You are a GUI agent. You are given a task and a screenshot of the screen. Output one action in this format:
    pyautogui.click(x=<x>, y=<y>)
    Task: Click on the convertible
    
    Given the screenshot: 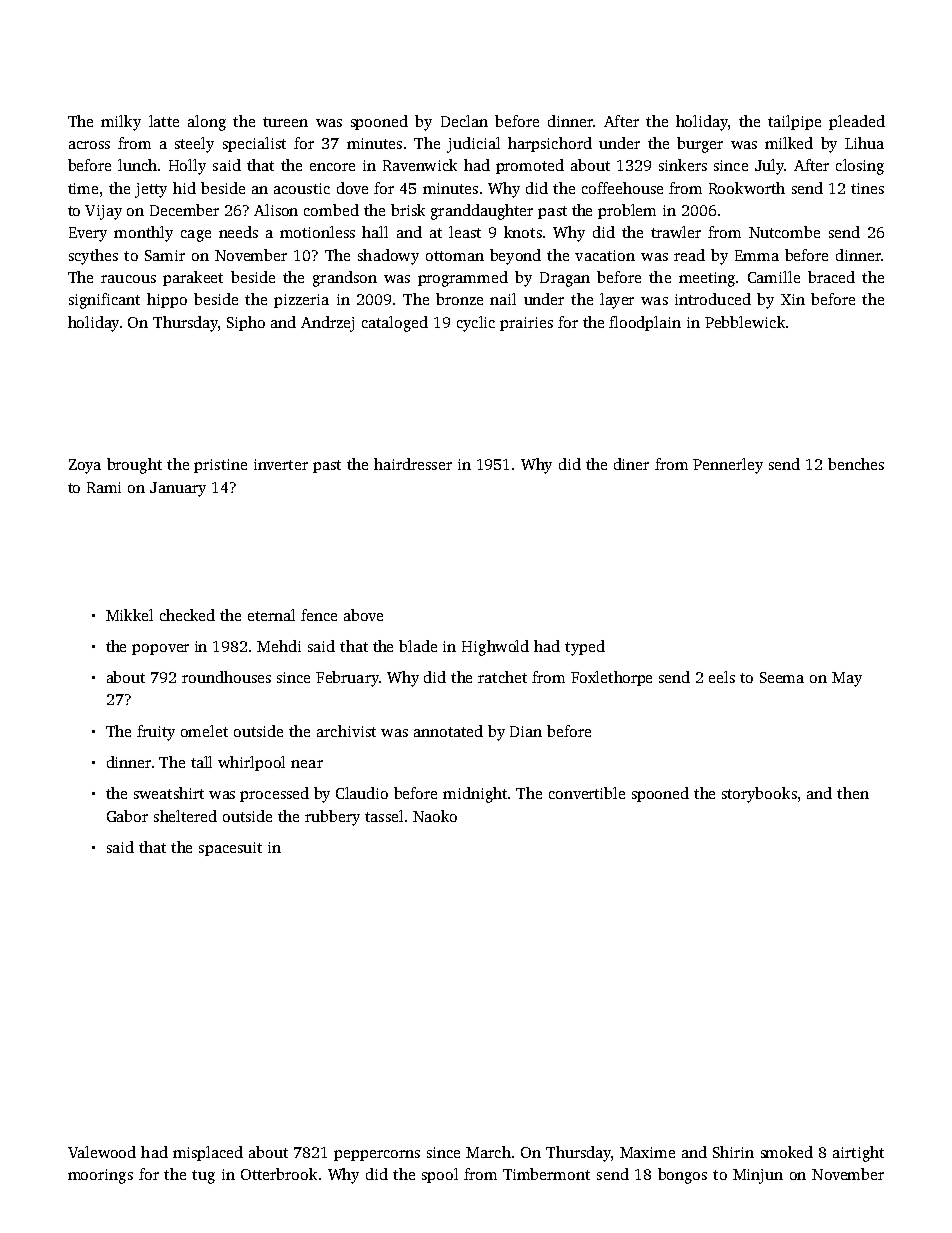 What is the action you would take?
    pyautogui.click(x=587, y=793)
